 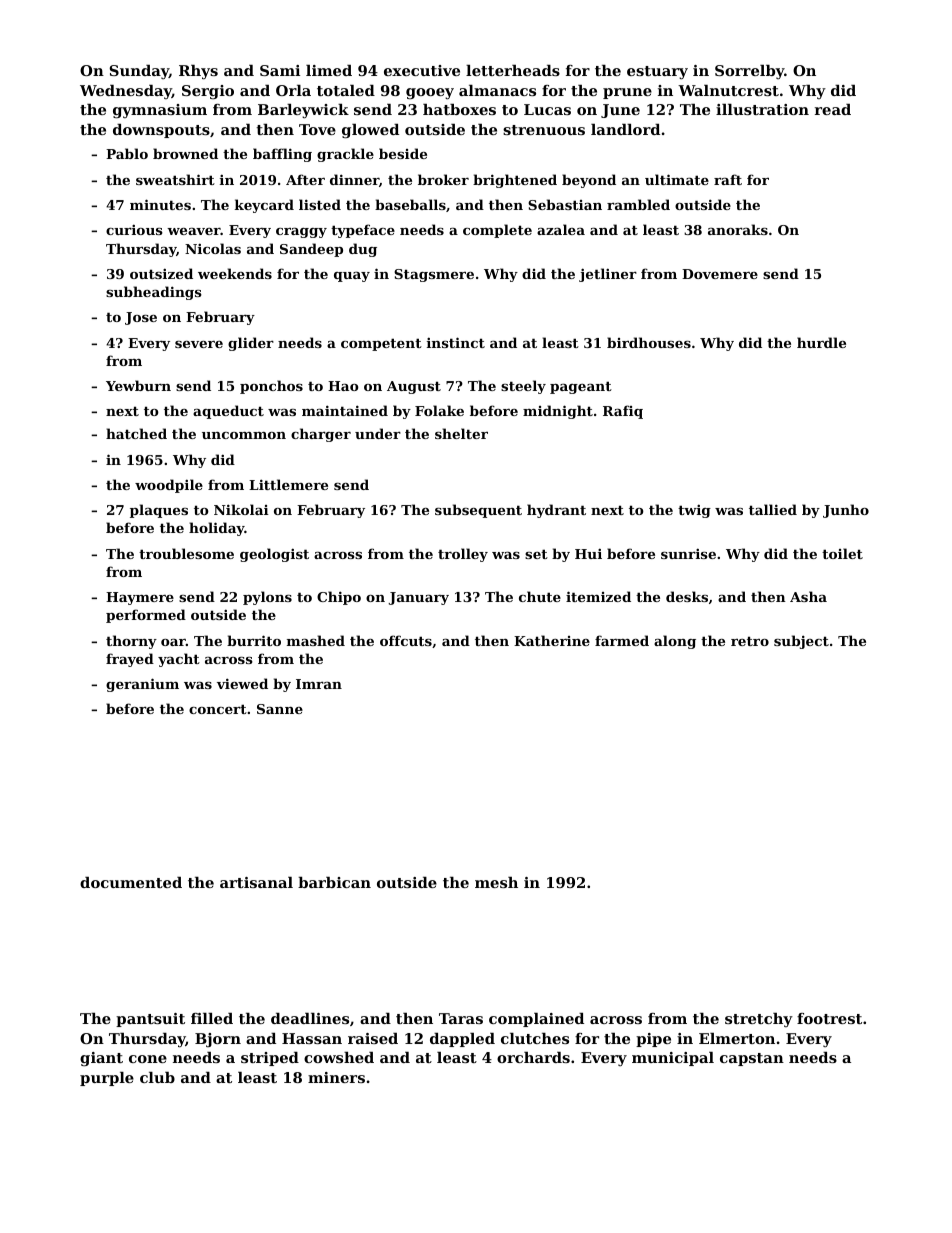 What do you see at coordinates (749, 72) in the document?
I see `Sorrelby` at bounding box center [749, 72].
